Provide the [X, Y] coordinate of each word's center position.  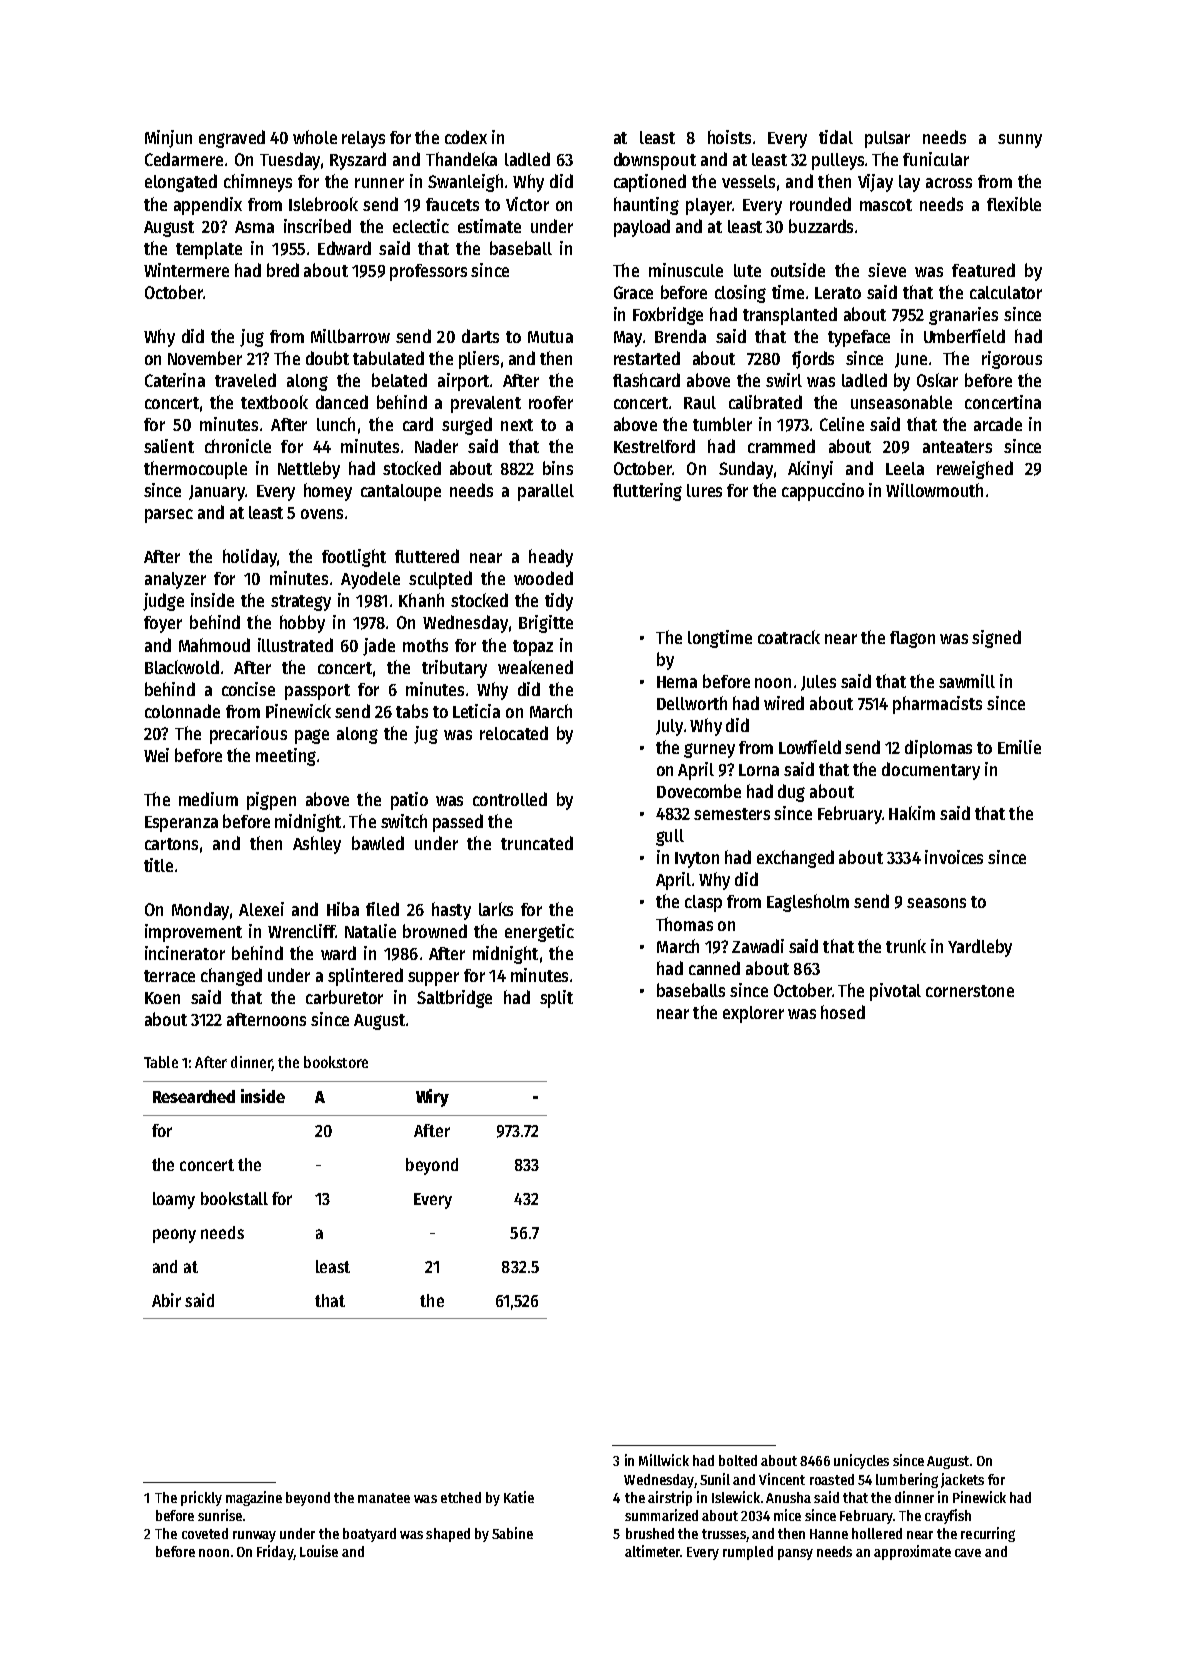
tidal [836, 137]
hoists [729, 137]
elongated [181, 183]
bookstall [234, 1198]
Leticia [476, 711]
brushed [650, 1533]
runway [254, 1536]
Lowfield [810, 747]
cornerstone [970, 991]
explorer [753, 1014]
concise [248, 689]
